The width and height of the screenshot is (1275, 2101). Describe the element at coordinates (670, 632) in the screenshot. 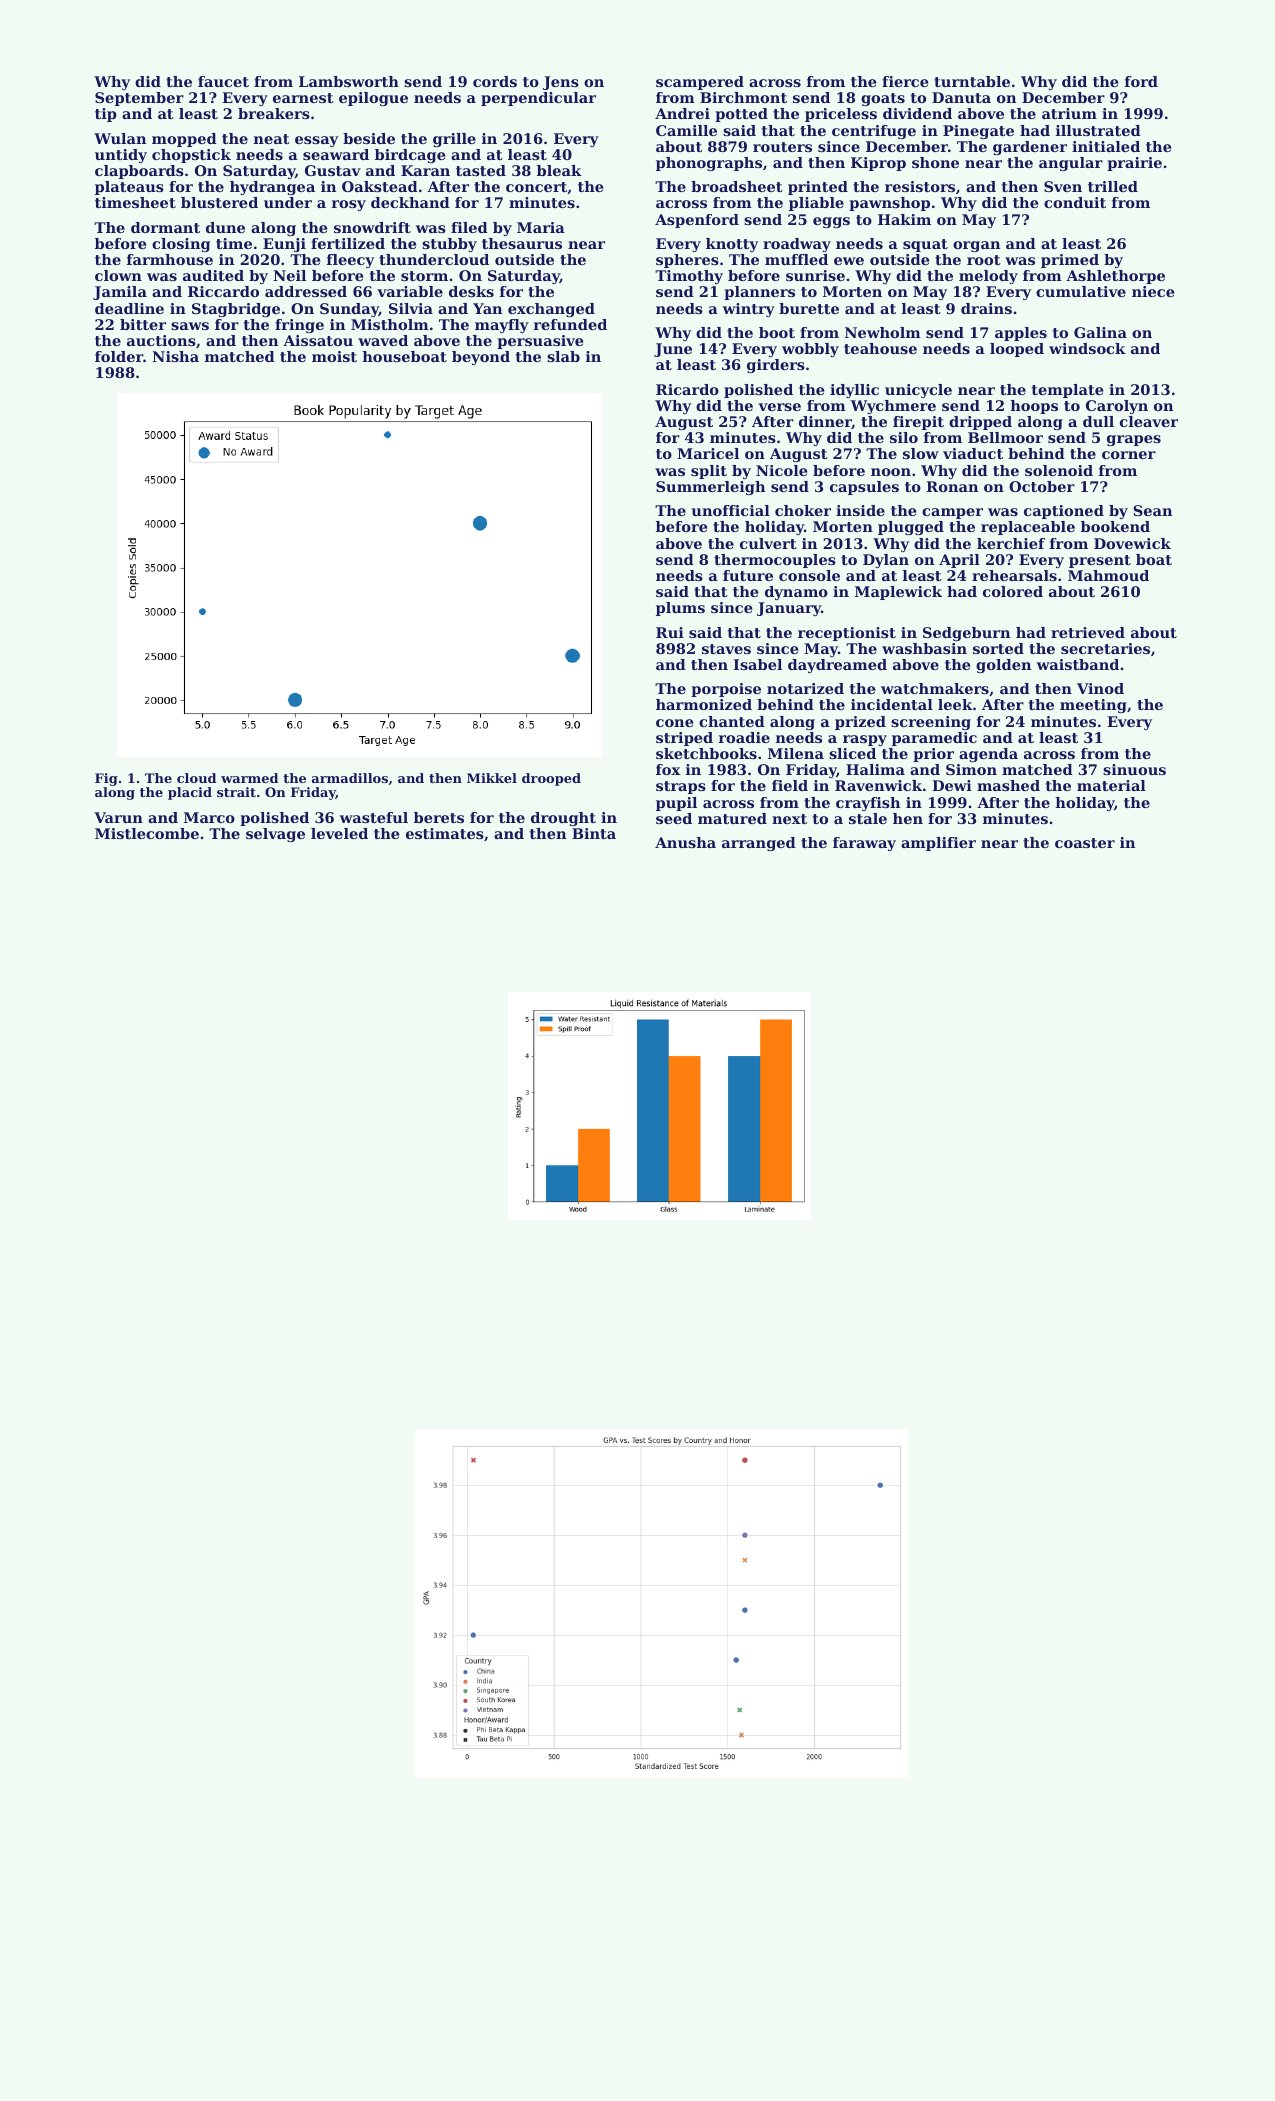

I see `Rui` at that location.
